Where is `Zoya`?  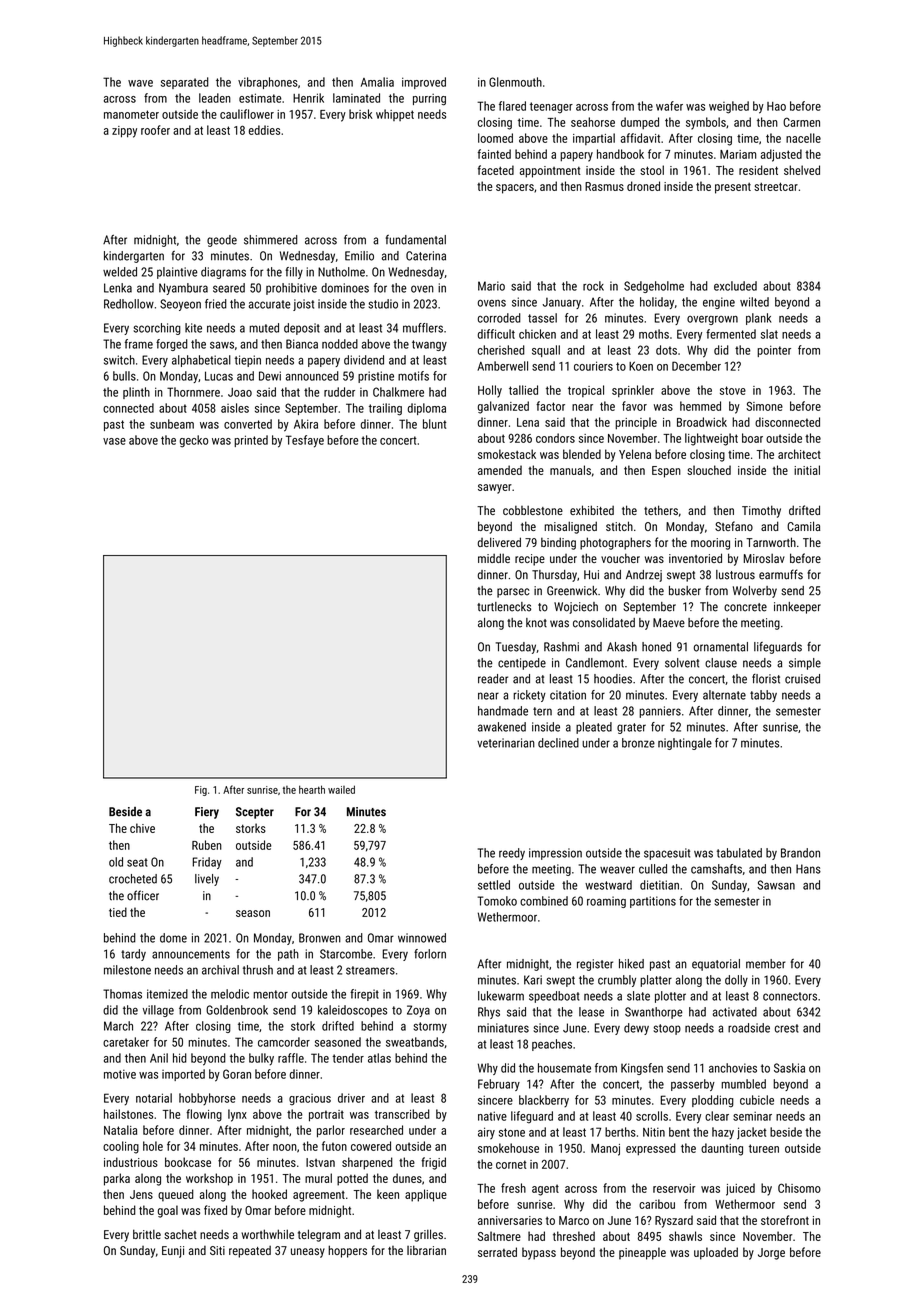
Zoya is located at coordinates (418, 1011).
